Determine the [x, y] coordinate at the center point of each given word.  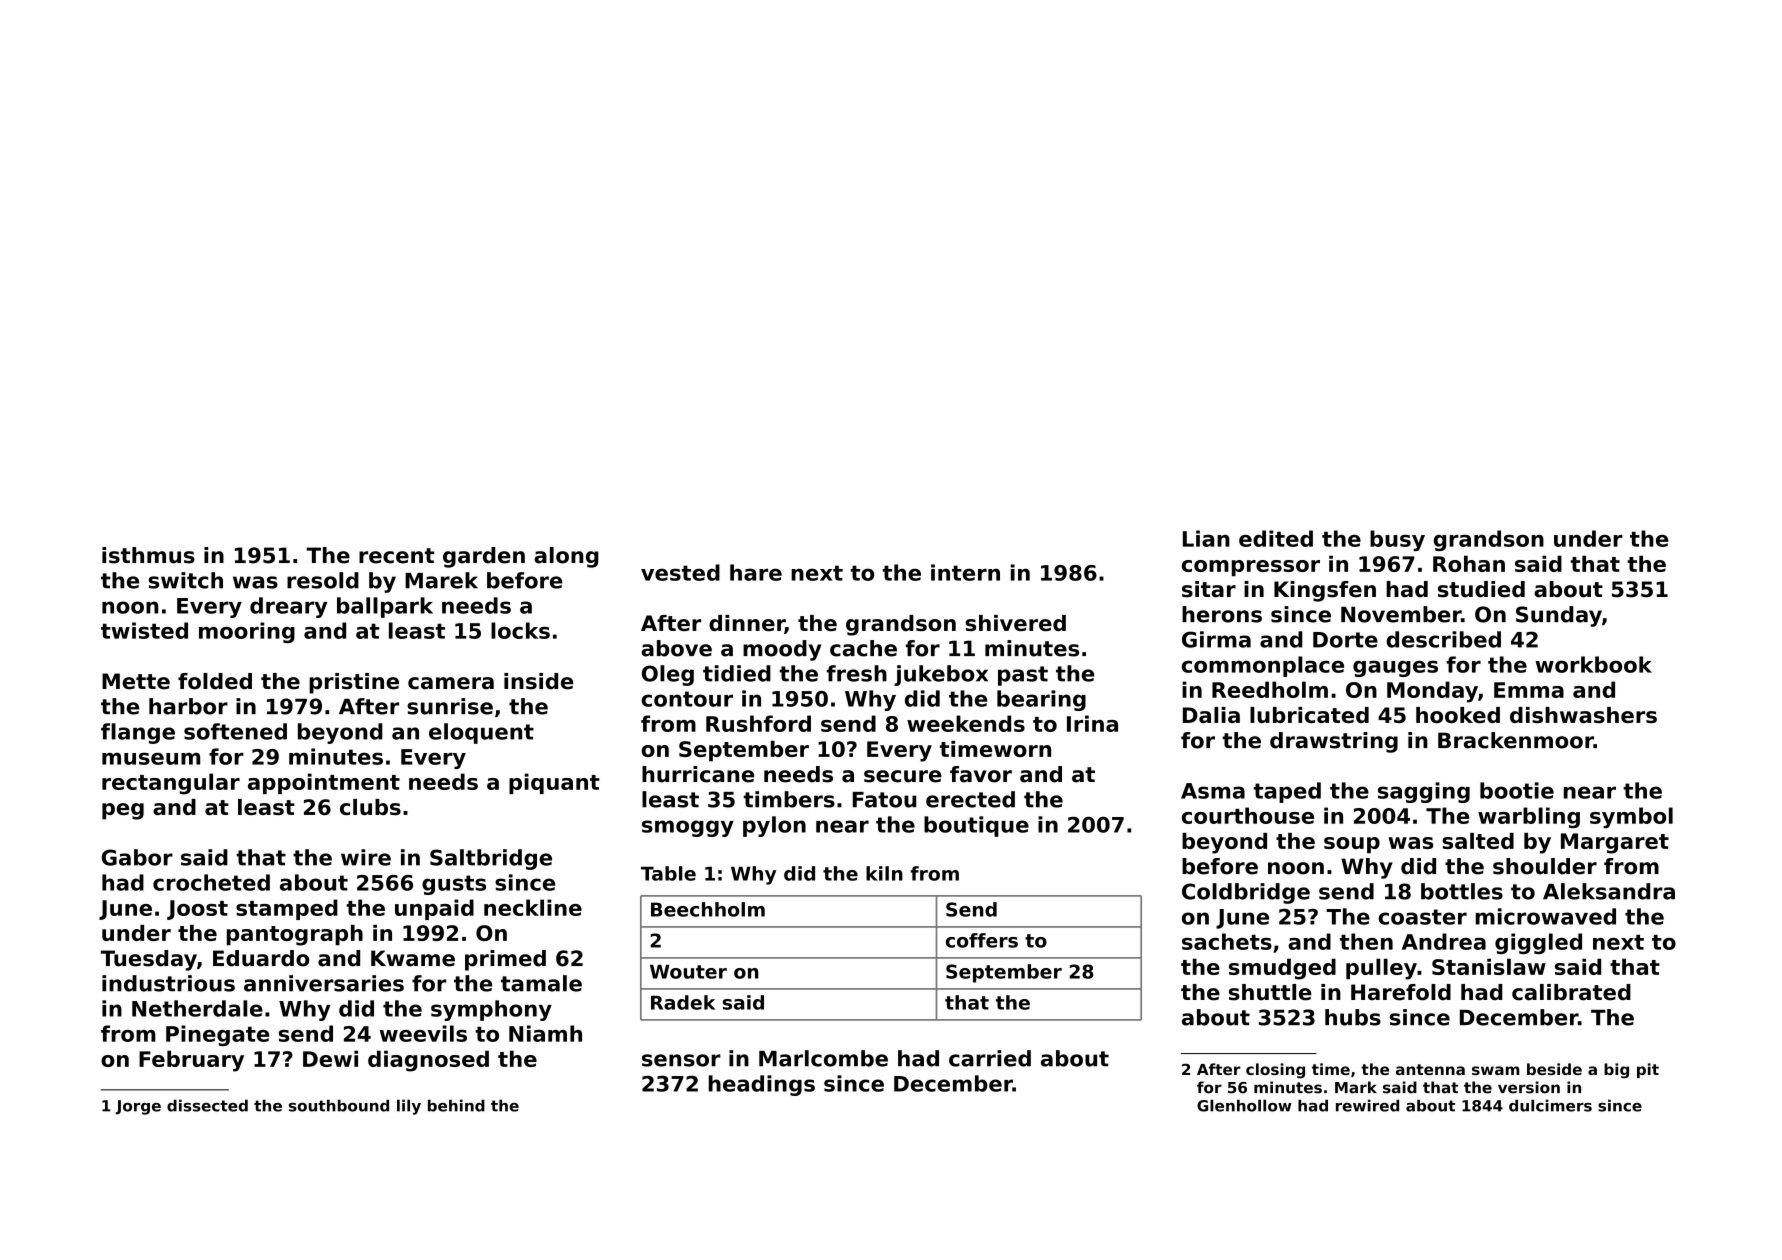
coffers [982, 940]
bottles [1462, 891]
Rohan [1469, 563]
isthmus [148, 555]
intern [965, 572]
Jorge [138, 1107]
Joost [197, 910]
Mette [136, 681]
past [1023, 676]
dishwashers [1583, 715]
